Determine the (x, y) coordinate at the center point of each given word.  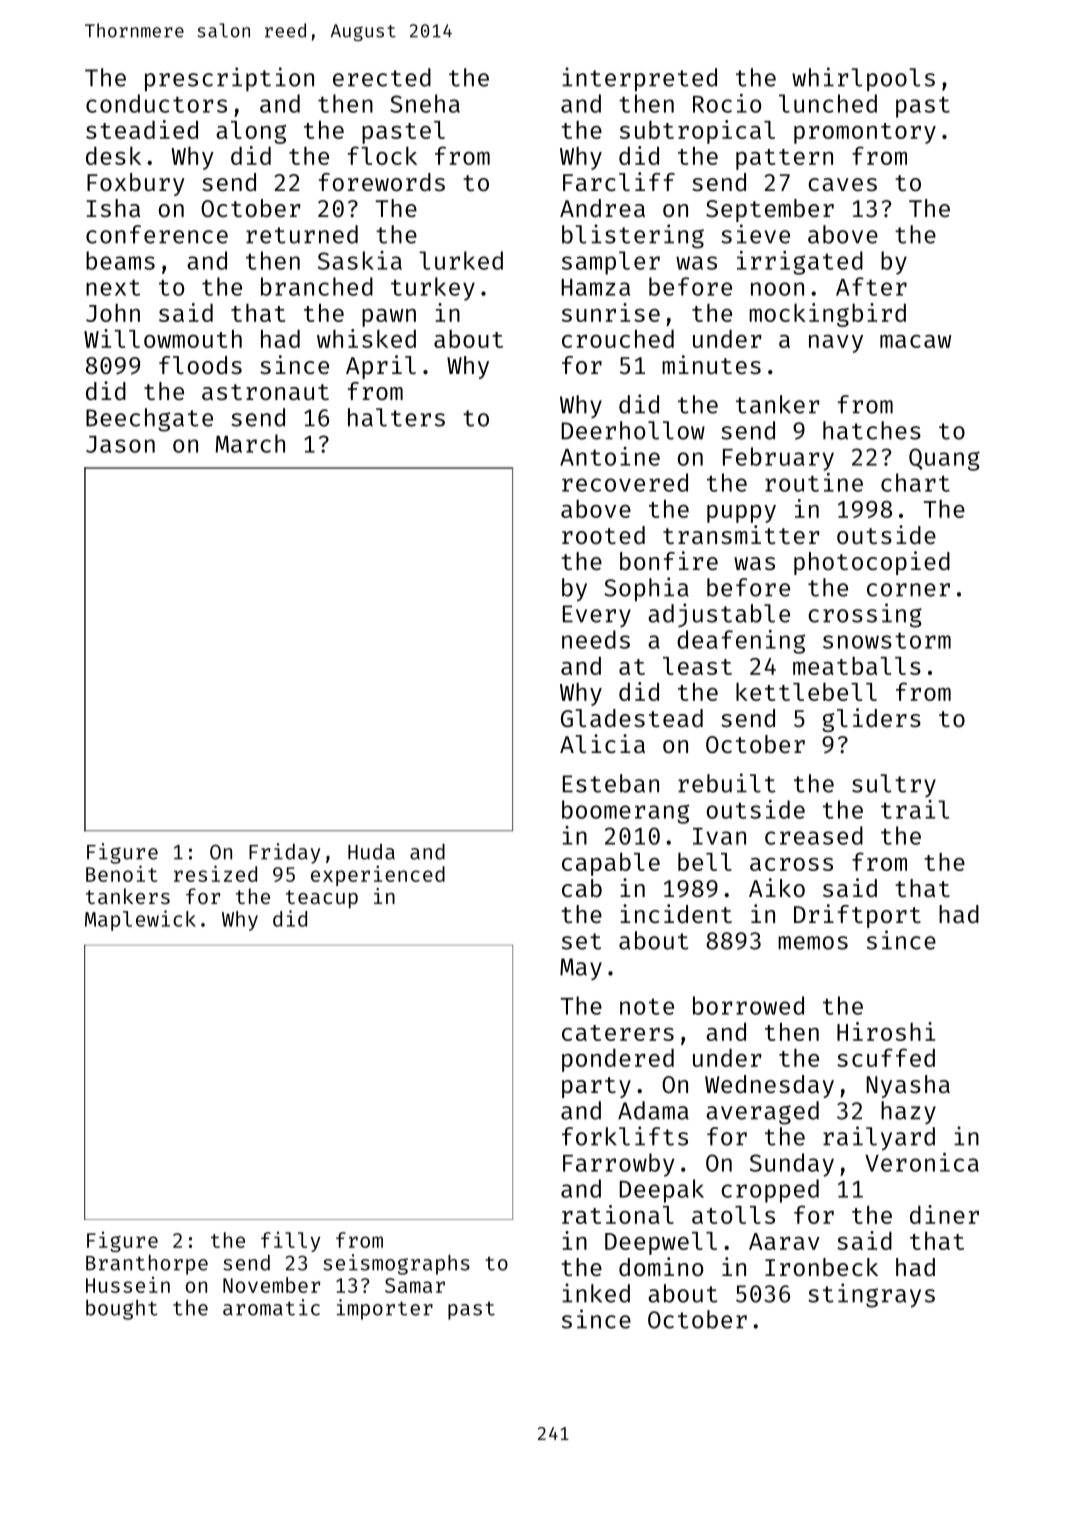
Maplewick (140, 920)
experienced (378, 875)
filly (290, 1242)
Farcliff (619, 181)
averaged (762, 1113)
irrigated (800, 263)
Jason (120, 444)
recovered (625, 482)
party (596, 1087)
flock (382, 155)
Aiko (777, 887)
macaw (916, 341)
